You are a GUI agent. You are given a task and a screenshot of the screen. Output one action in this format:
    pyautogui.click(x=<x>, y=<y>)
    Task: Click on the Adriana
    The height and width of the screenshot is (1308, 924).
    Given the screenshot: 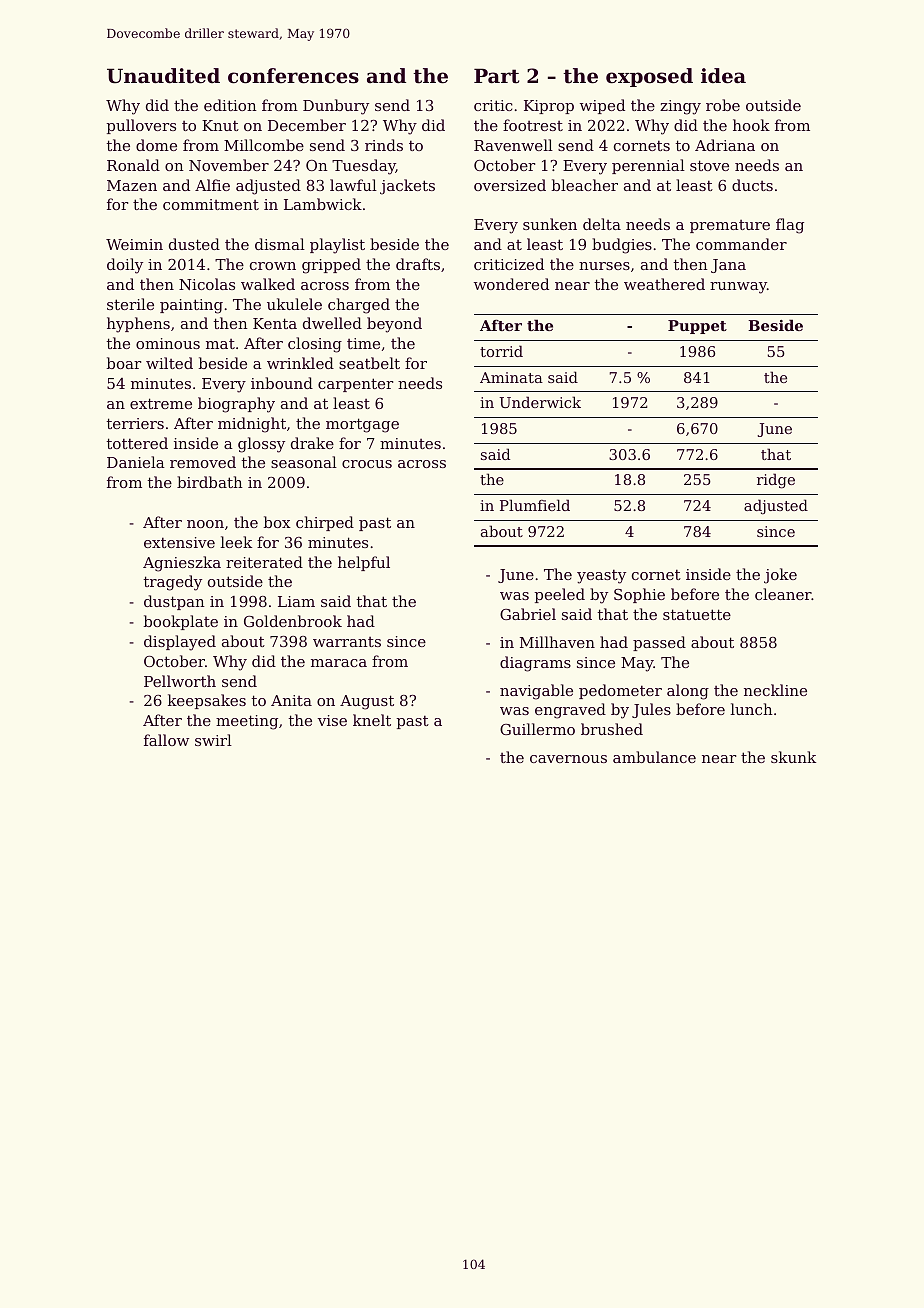 What is the action you would take?
    pyautogui.click(x=725, y=145)
